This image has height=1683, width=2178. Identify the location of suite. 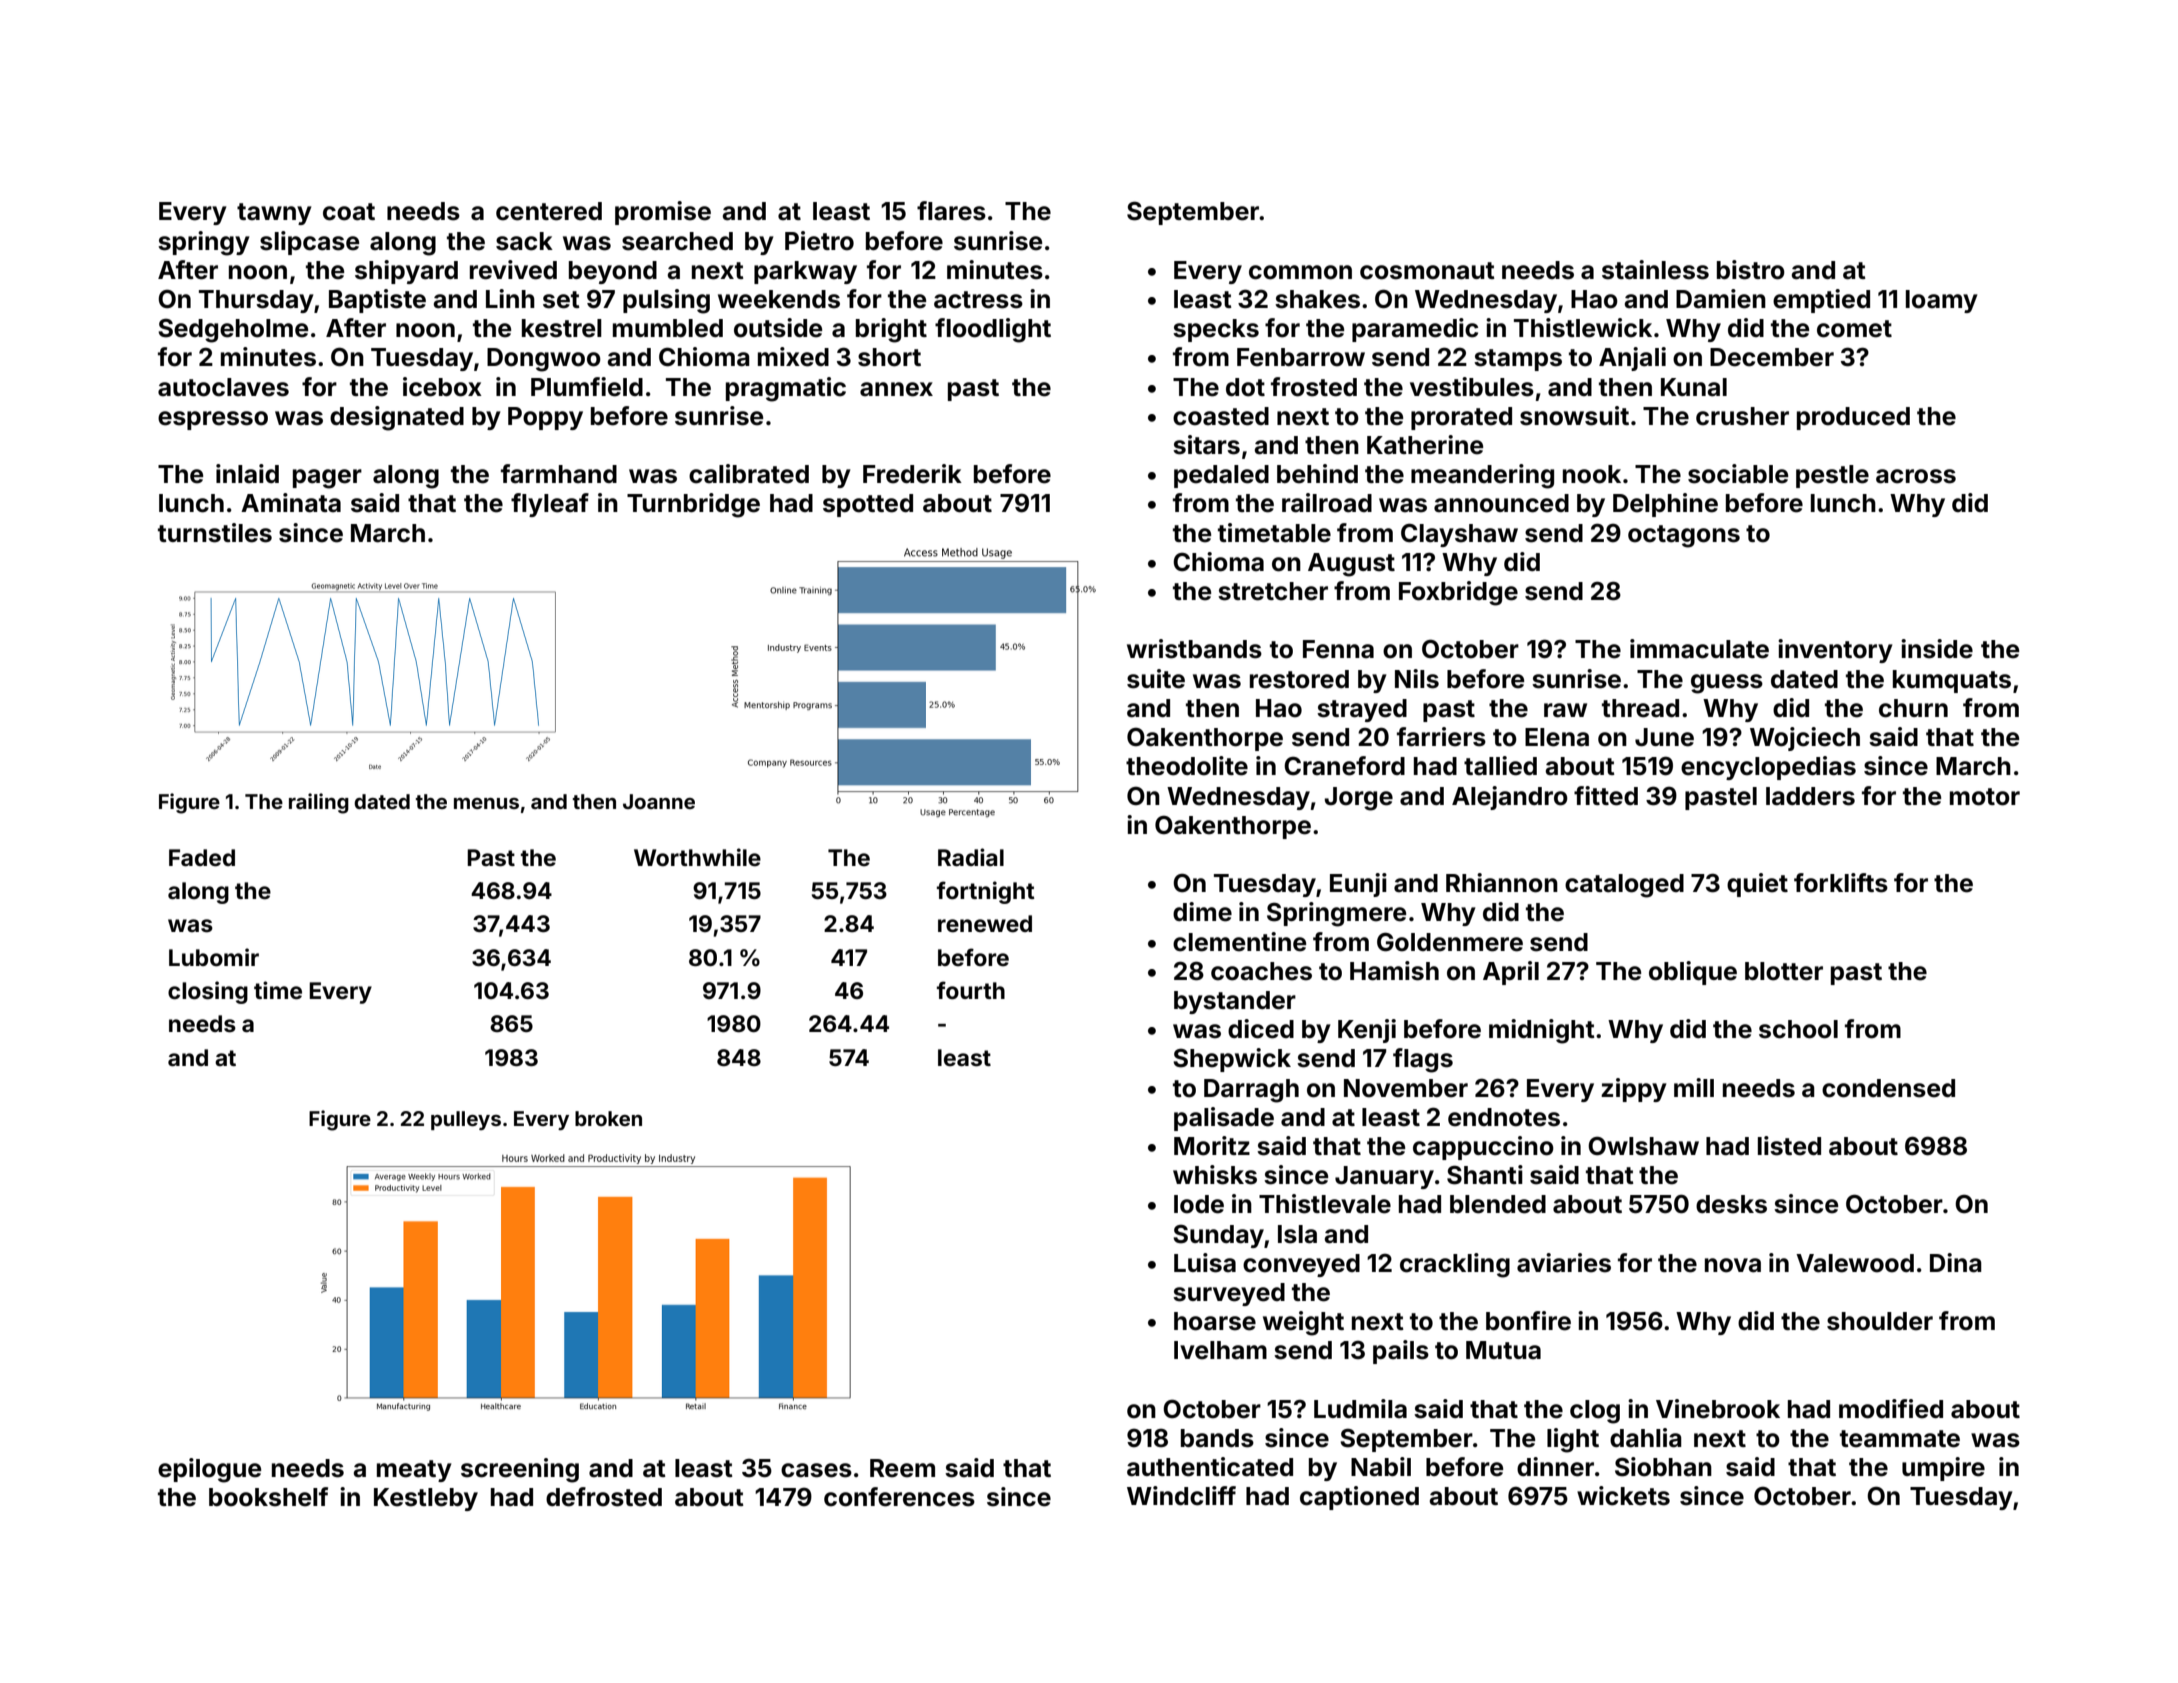
(1156, 679).
